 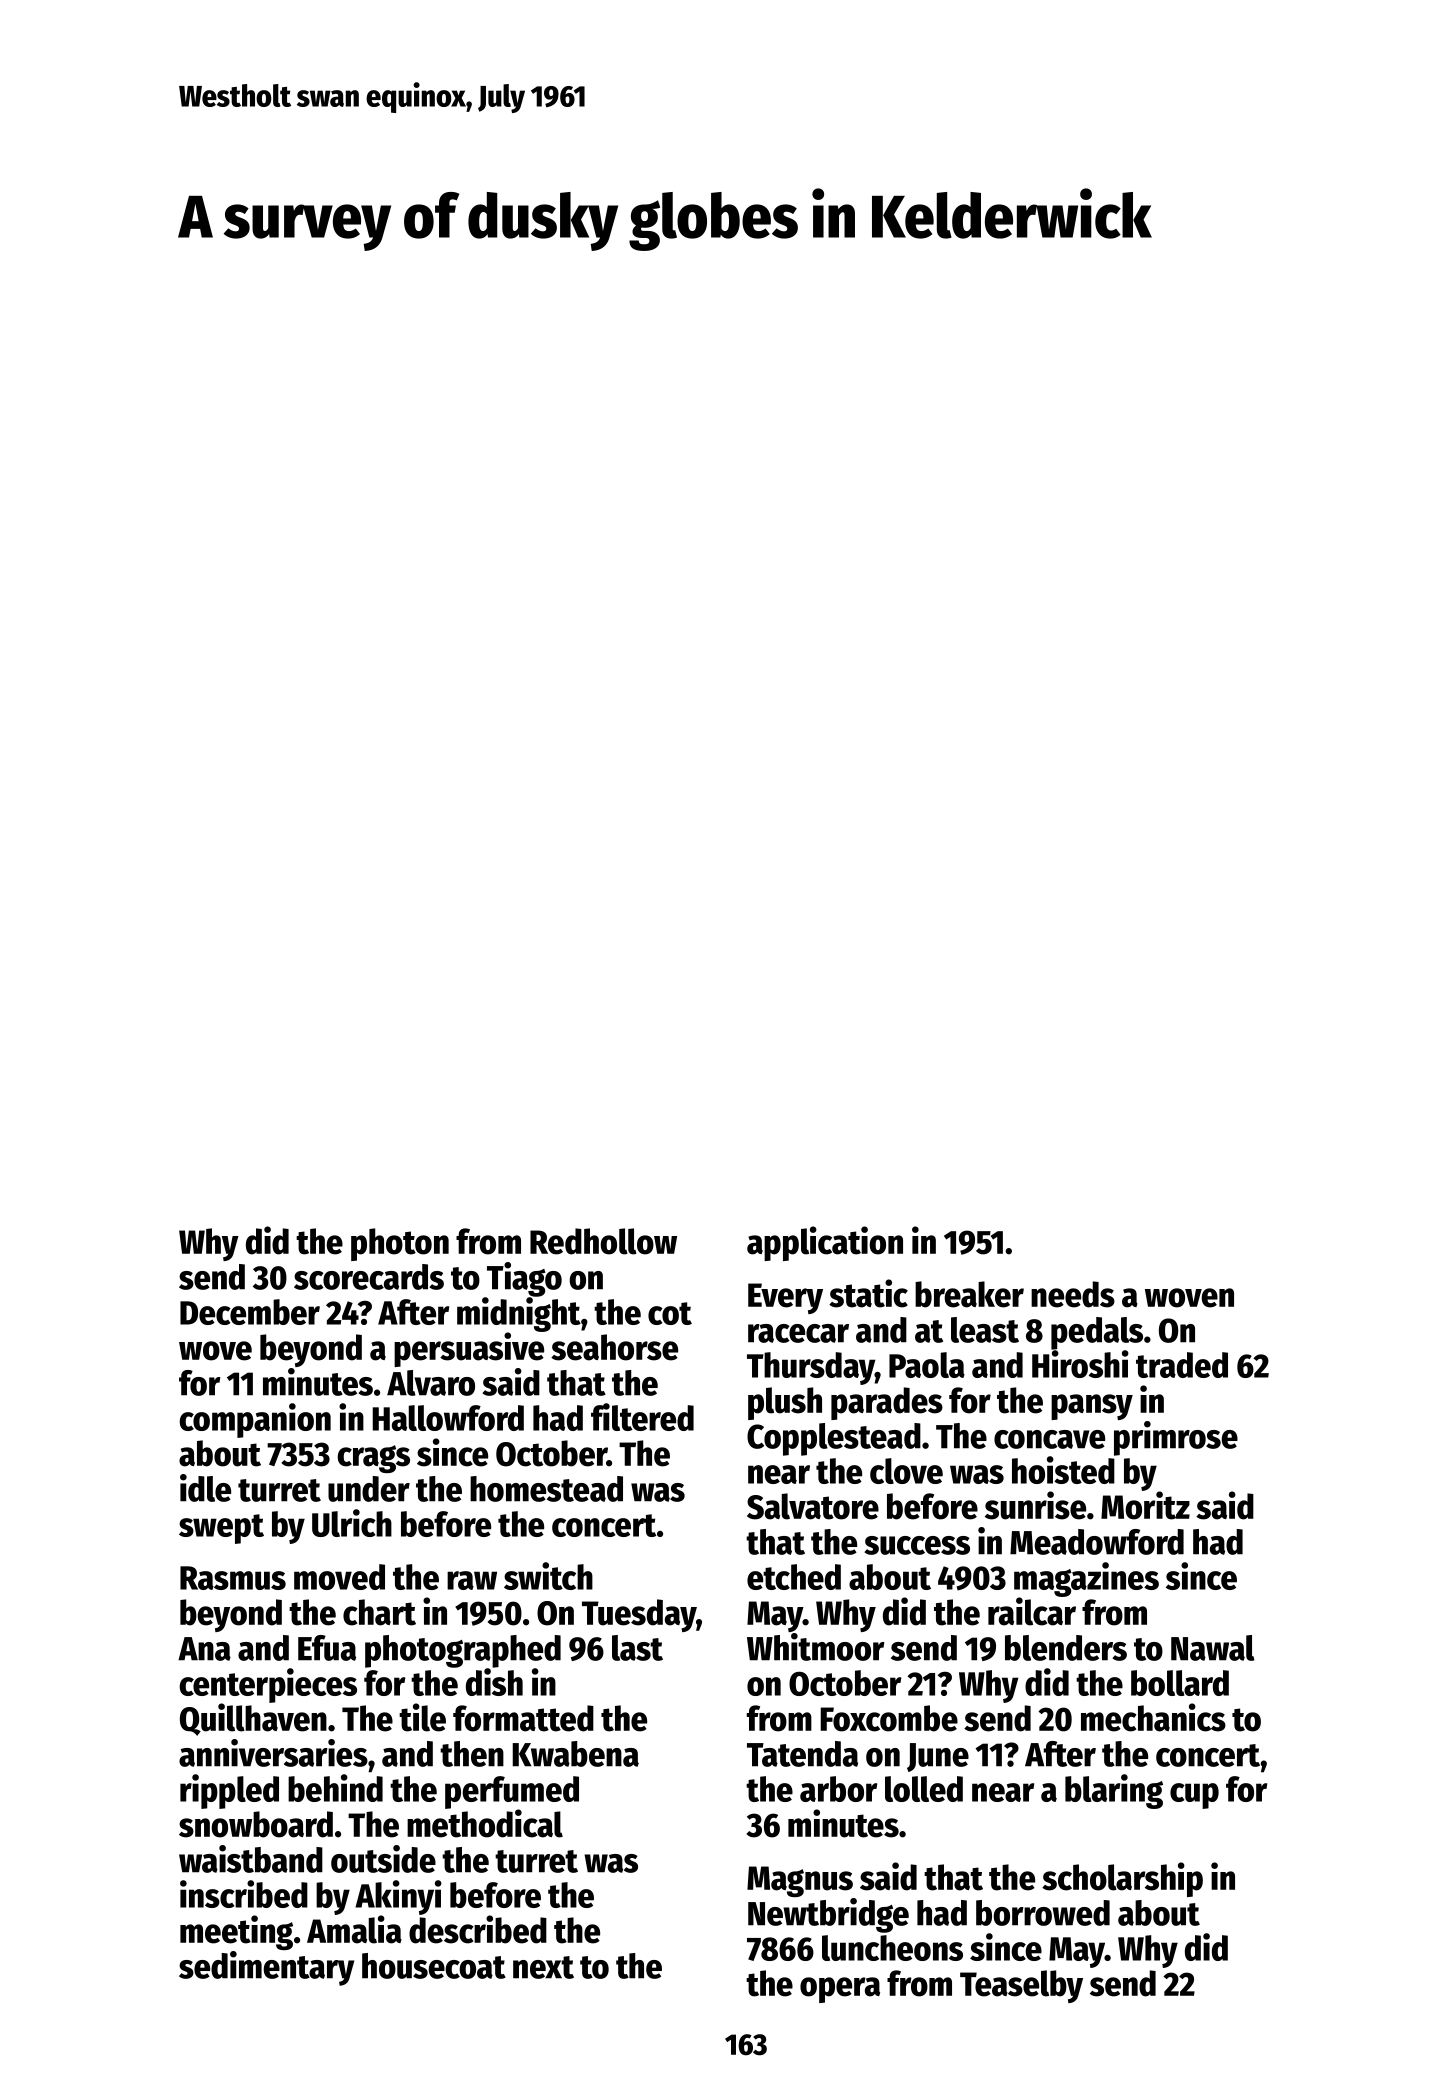 I want to click on lolled, so click(x=924, y=1789).
